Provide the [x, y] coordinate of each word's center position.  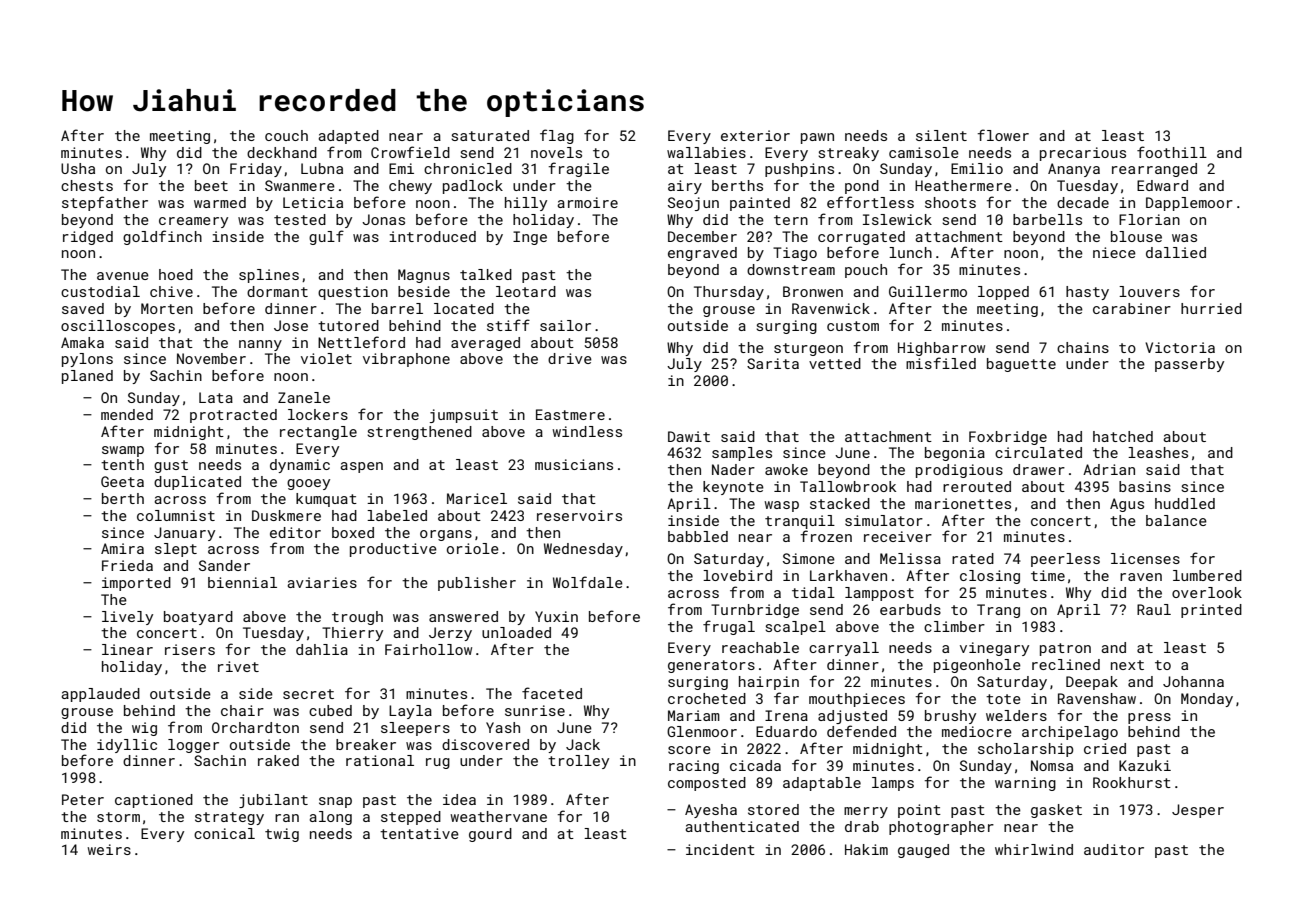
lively [127, 618]
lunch [910, 252]
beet [211, 185]
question [353, 293]
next [1127, 665]
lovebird [737, 575]
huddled [1185, 503]
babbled [698, 536]
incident [720, 849]
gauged [923, 851]
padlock [473, 187]
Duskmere [286, 515]
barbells [1047, 219]
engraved [702, 254]
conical [224, 833]
